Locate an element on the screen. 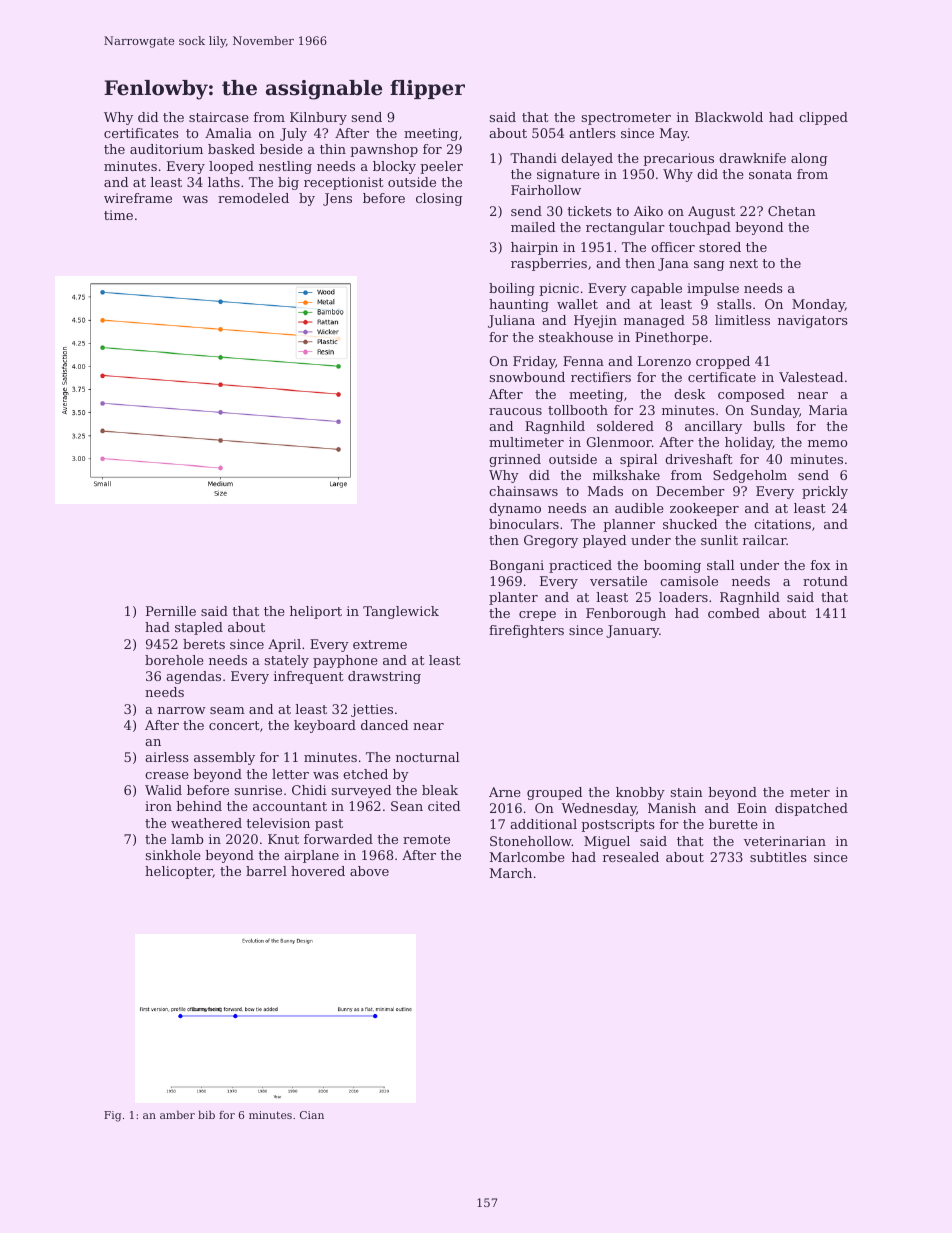 The width and height of the screenshot is (952, 1233). grouped is located at coordinates (554, 793).
